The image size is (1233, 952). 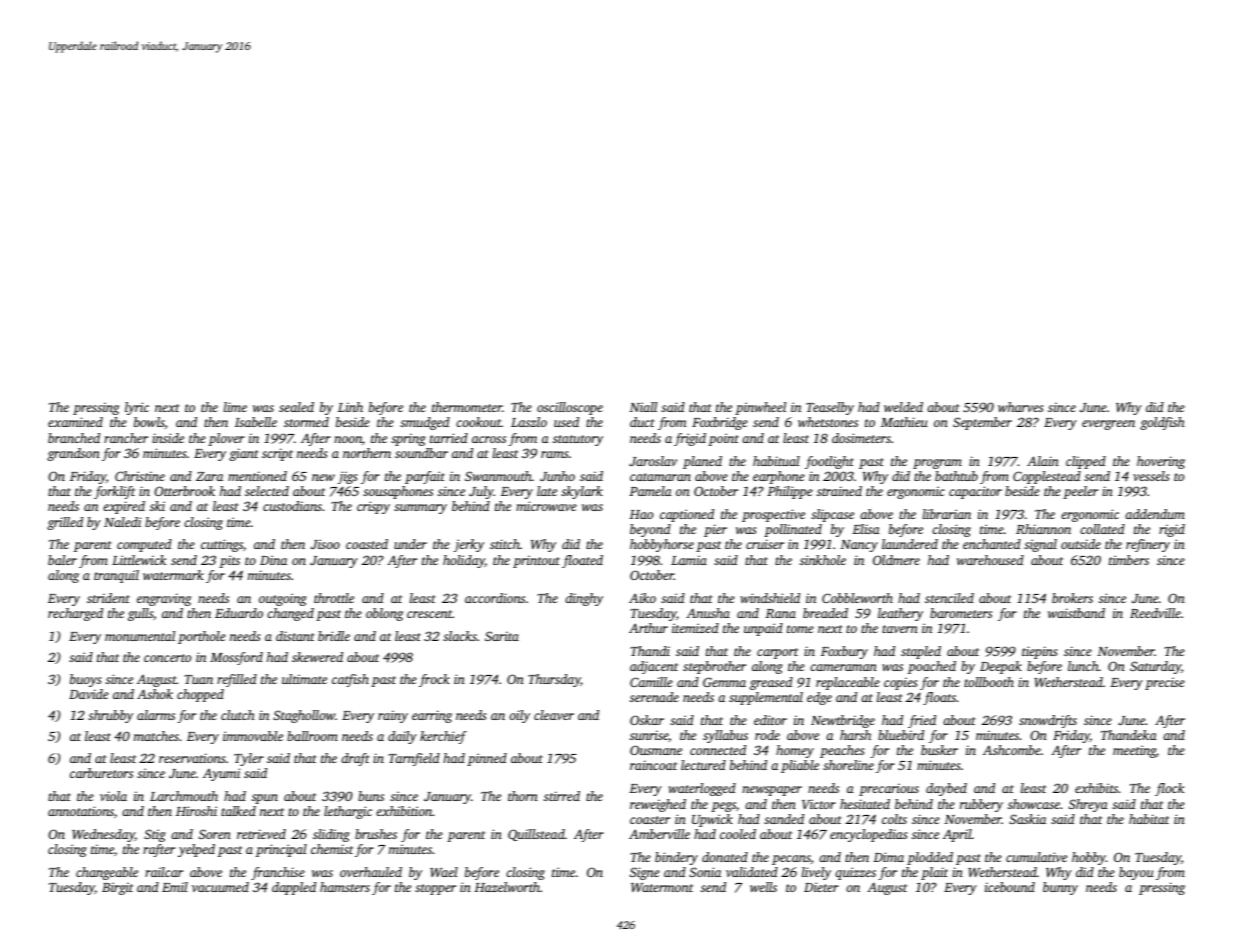 I want to click on Alain, so click(x=1043, y=461).
